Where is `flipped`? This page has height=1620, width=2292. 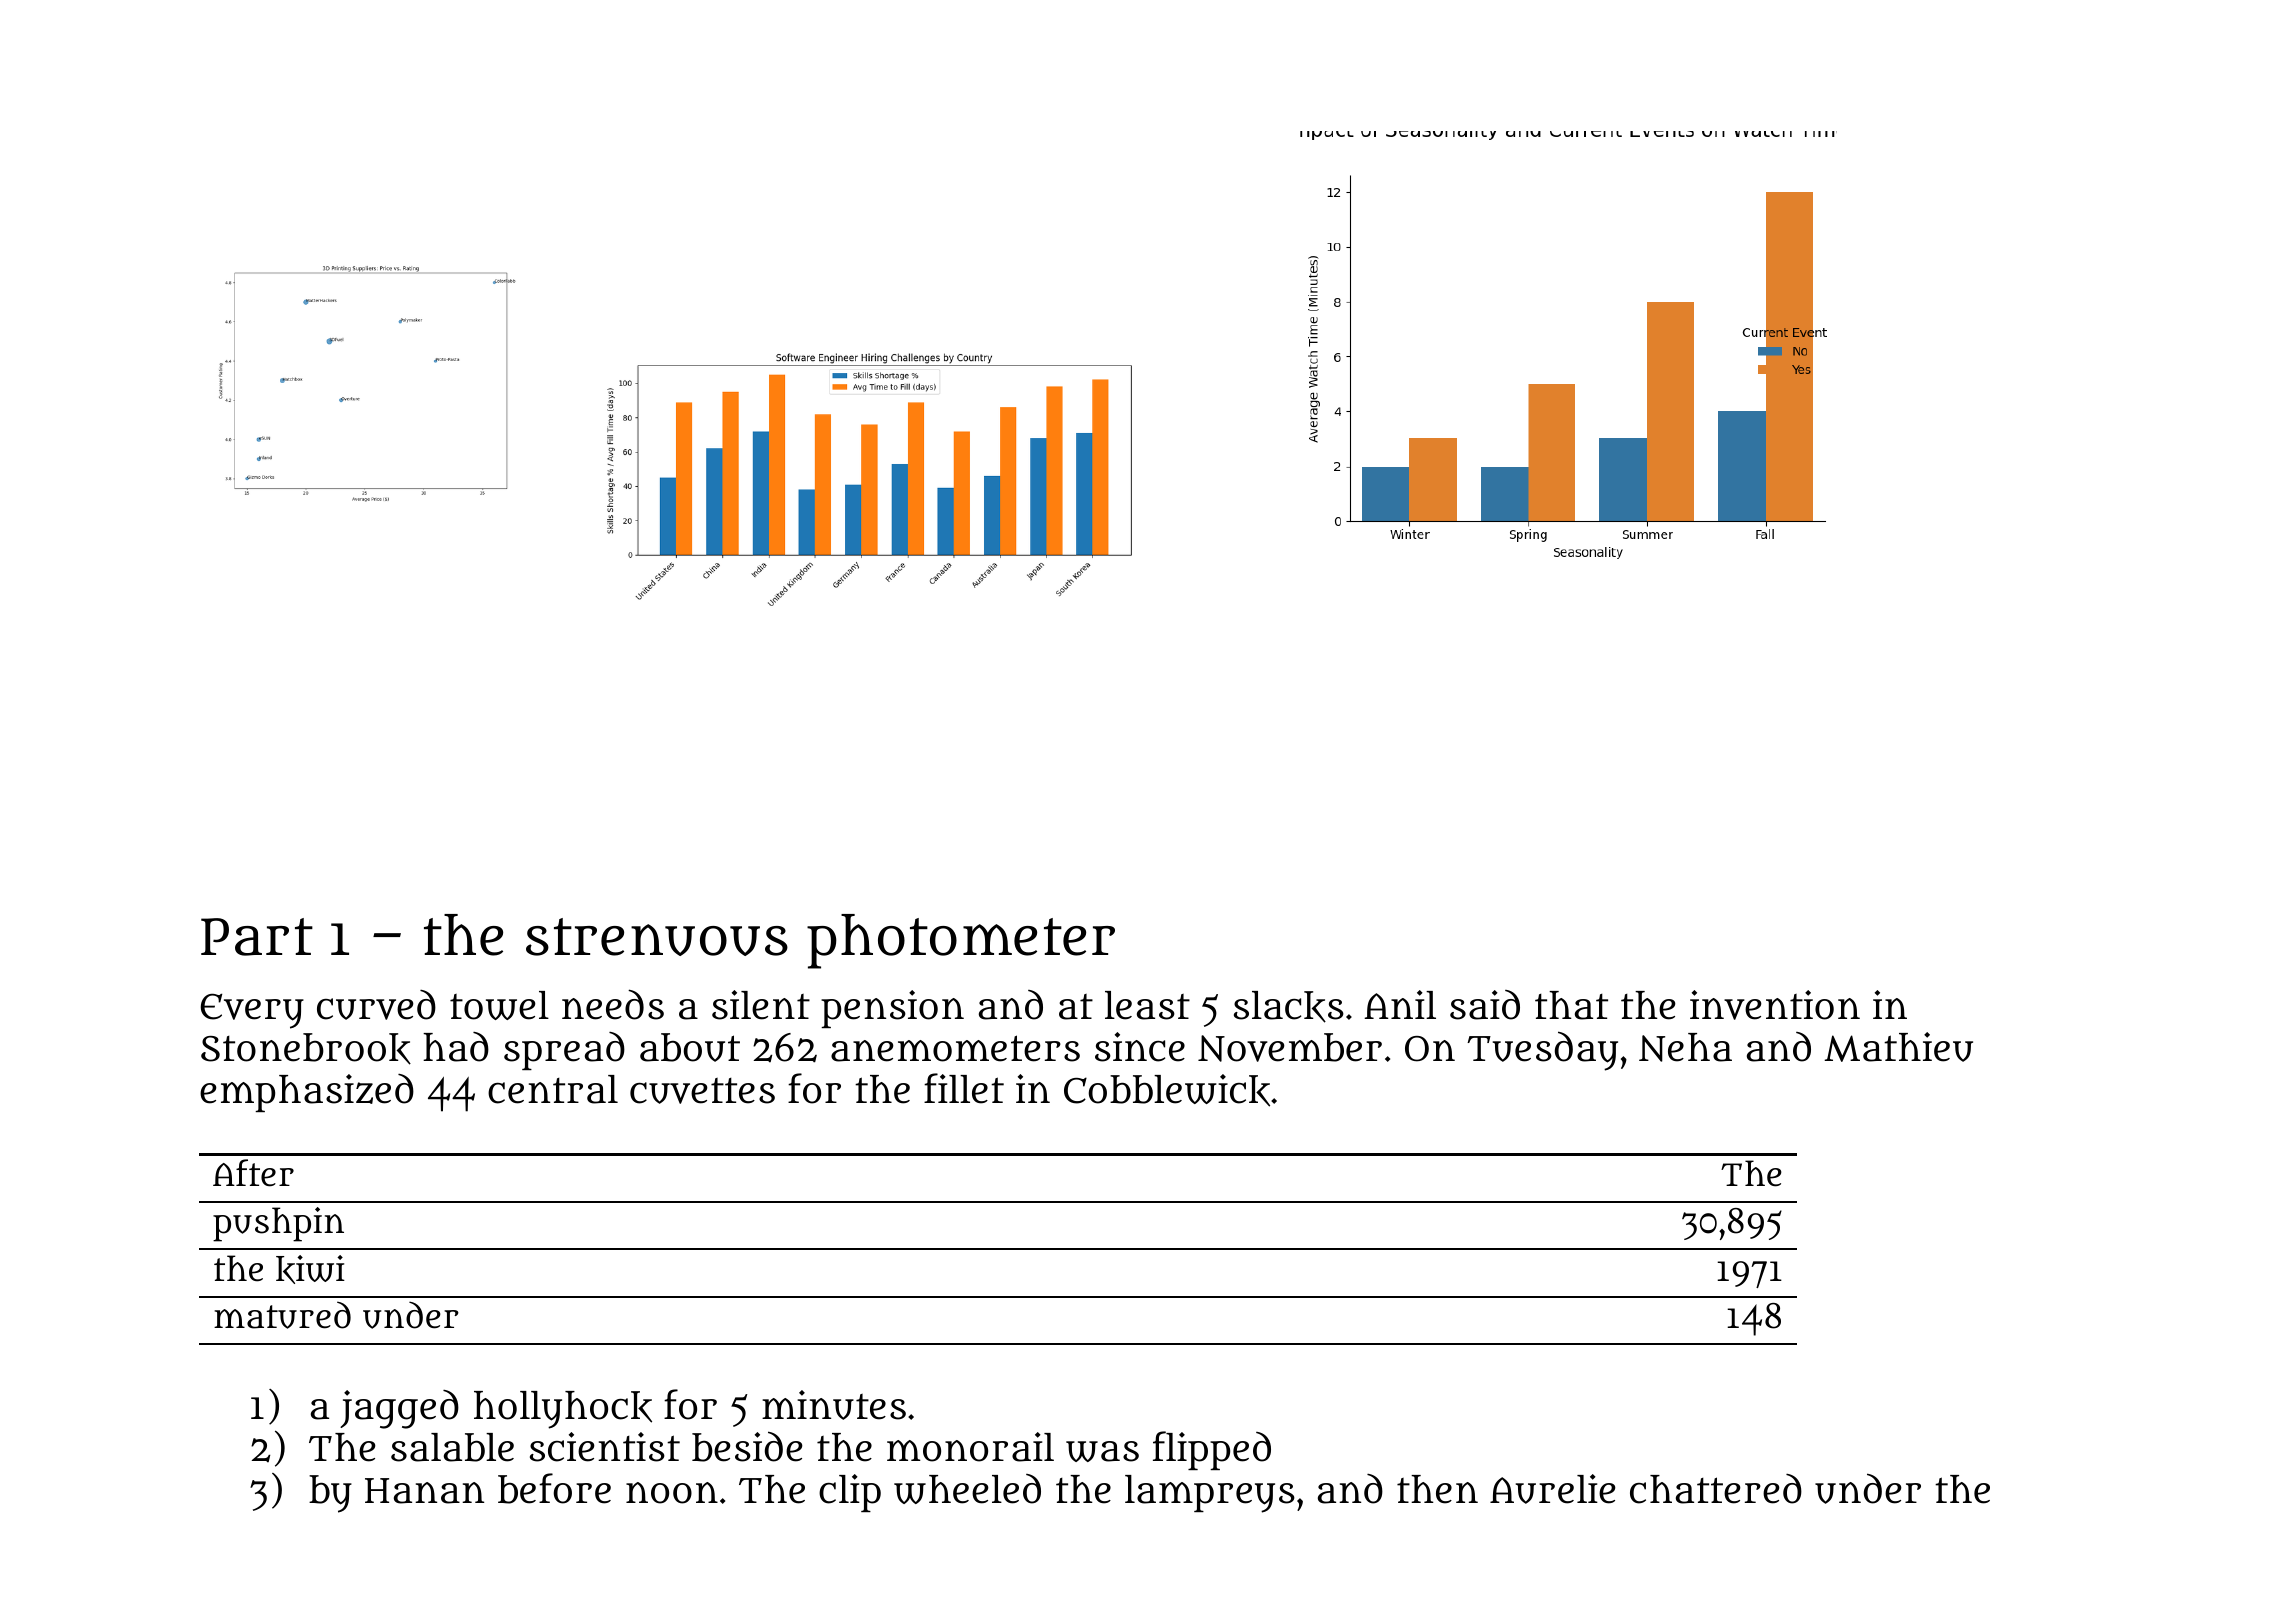 flipped is located at coordinates (1212, 1450).
